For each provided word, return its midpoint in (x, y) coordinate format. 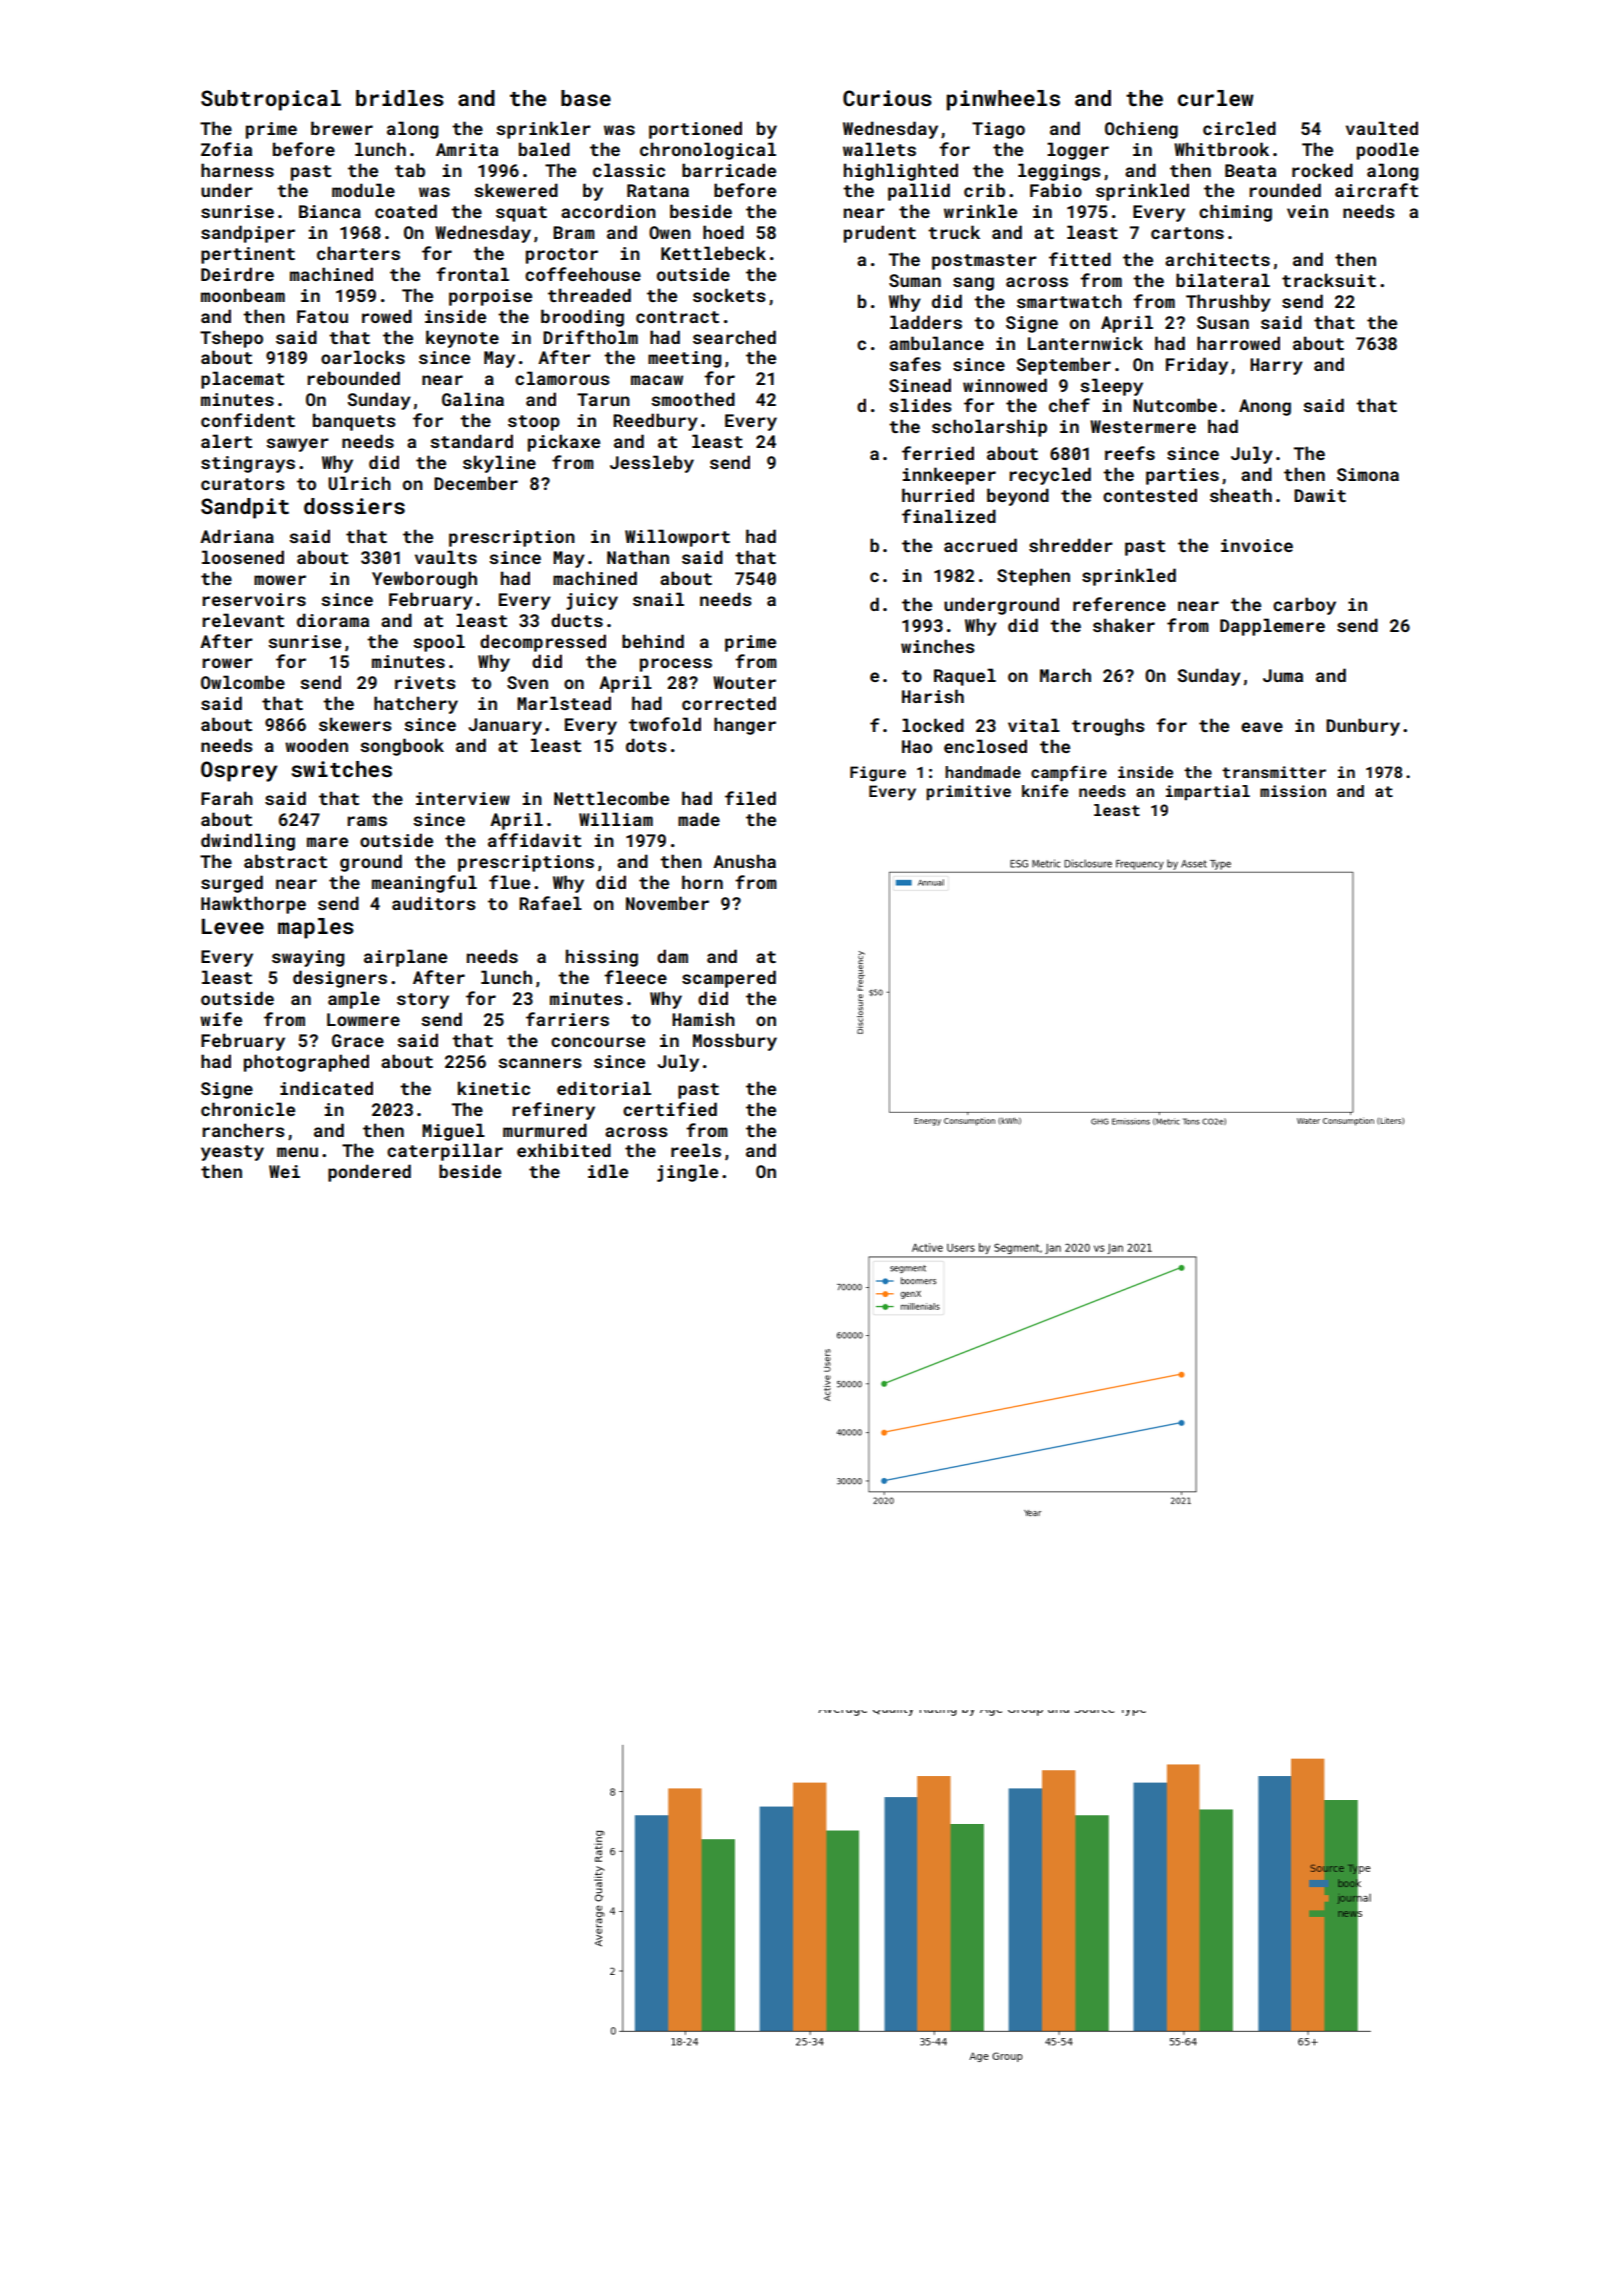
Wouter (744, 682)
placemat (242, 380)
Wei (284, 1171)
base (586, 98)
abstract (285, 861)
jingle (687, 1173)
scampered (729, 979)
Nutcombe (1175, 405)
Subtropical (271, 100)
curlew (1216, 98)
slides (920, 405)
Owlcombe (243, 682)
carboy (1304, 606)
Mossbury (735, 1042)
